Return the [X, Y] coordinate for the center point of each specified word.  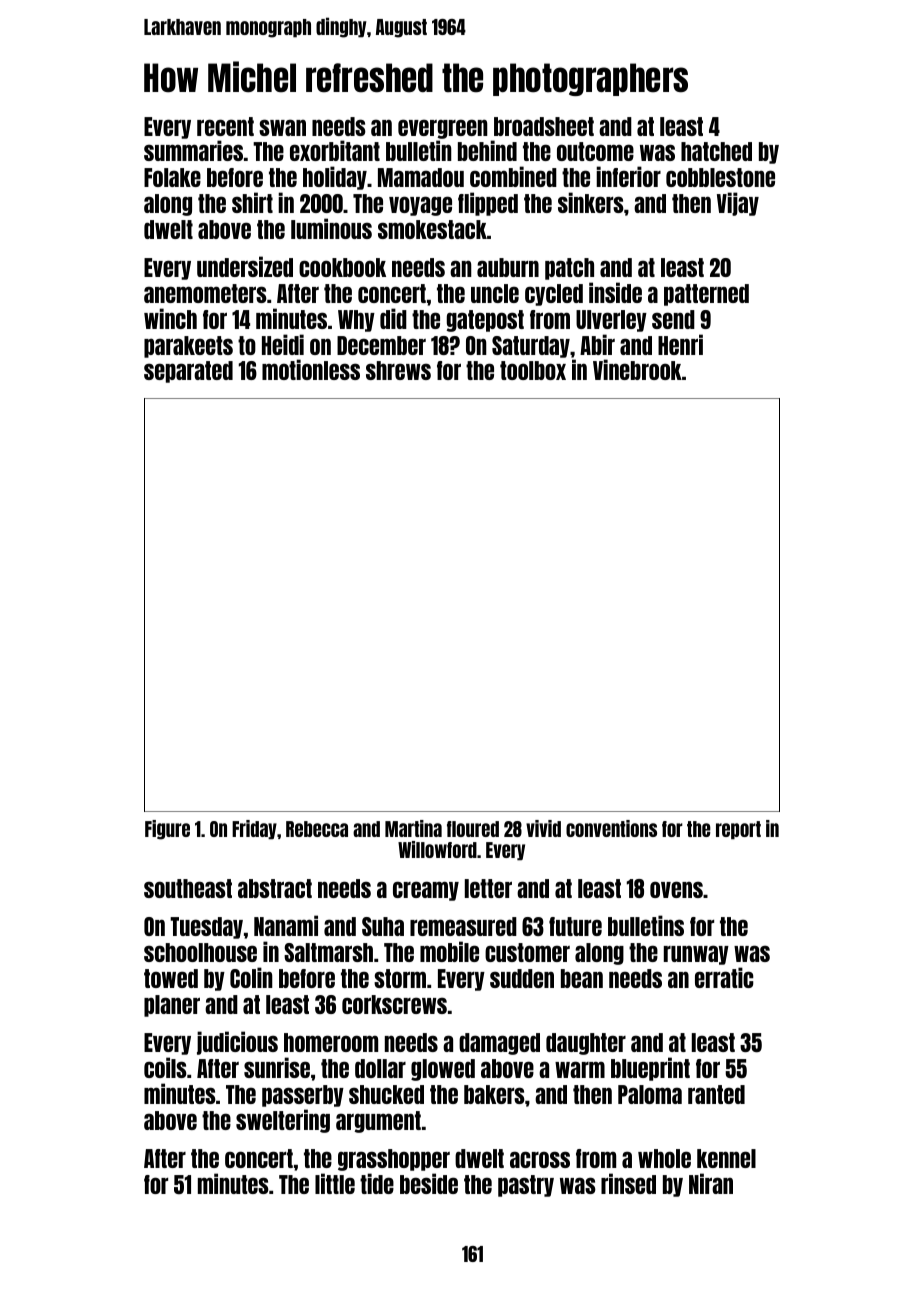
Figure [167, 830]
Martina [413, 828]
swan [282, 127]
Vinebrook [637, 369]
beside [429, 1183]
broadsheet [544, 126]
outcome [595, 151]
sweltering [283, 1121]
